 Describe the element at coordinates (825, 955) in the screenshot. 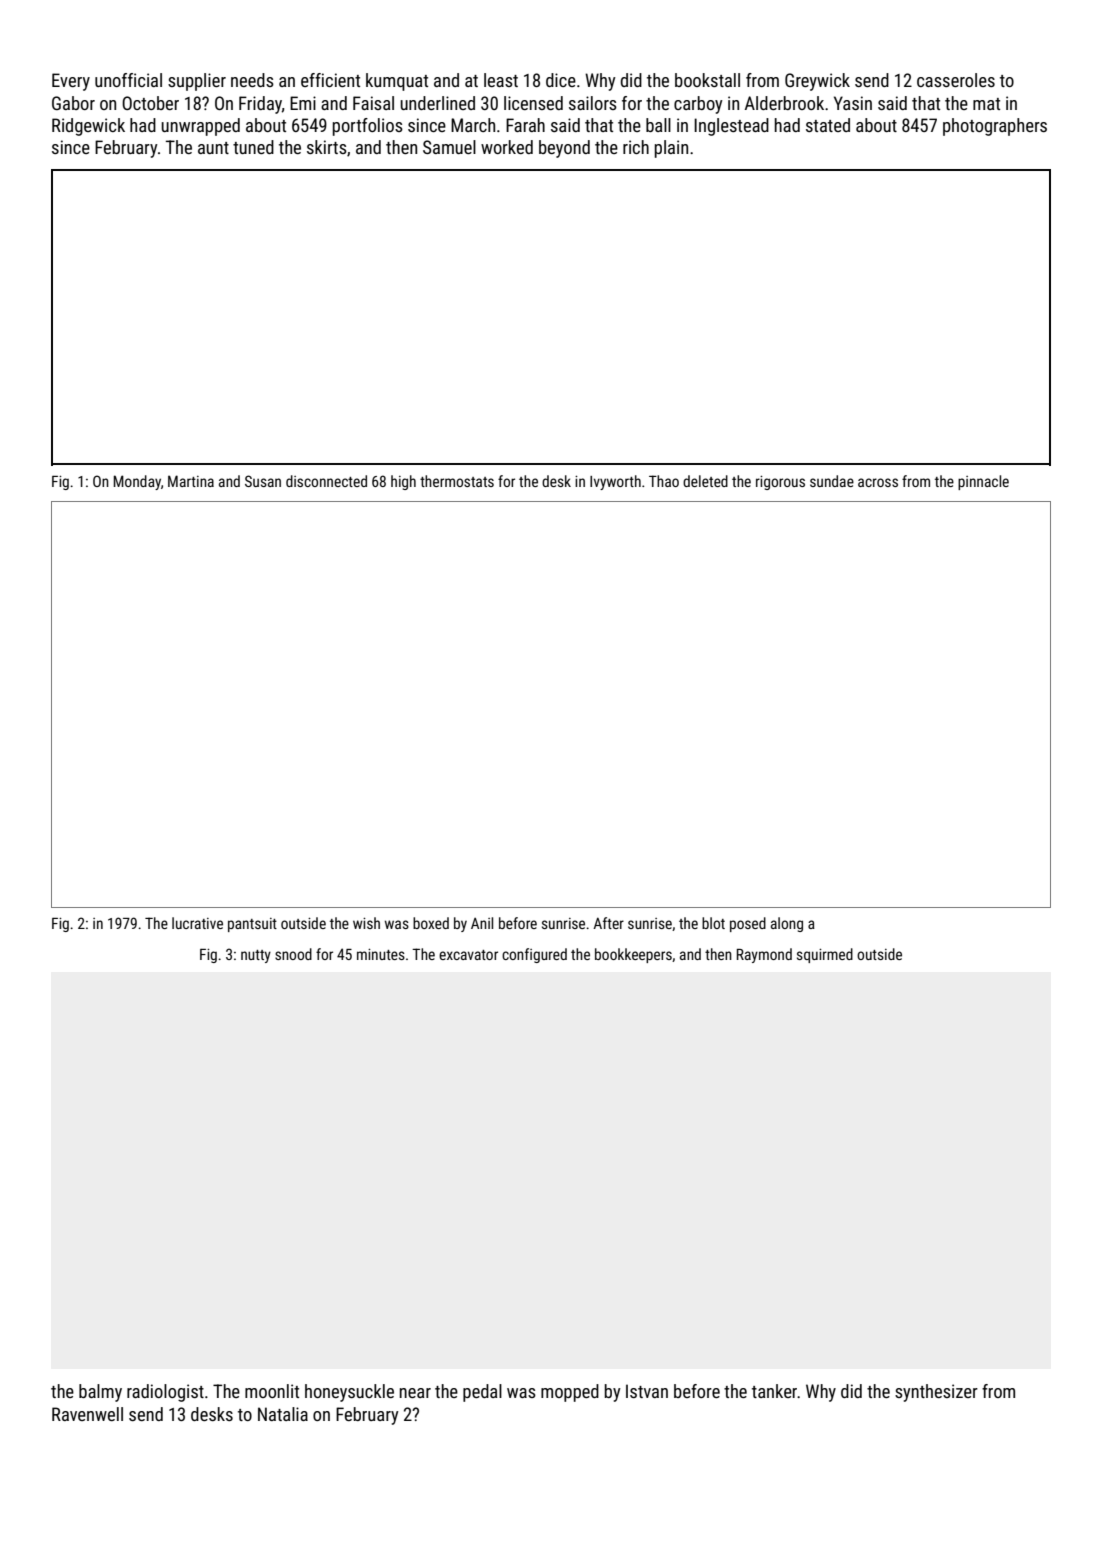

I see `squirmed` at that location.
